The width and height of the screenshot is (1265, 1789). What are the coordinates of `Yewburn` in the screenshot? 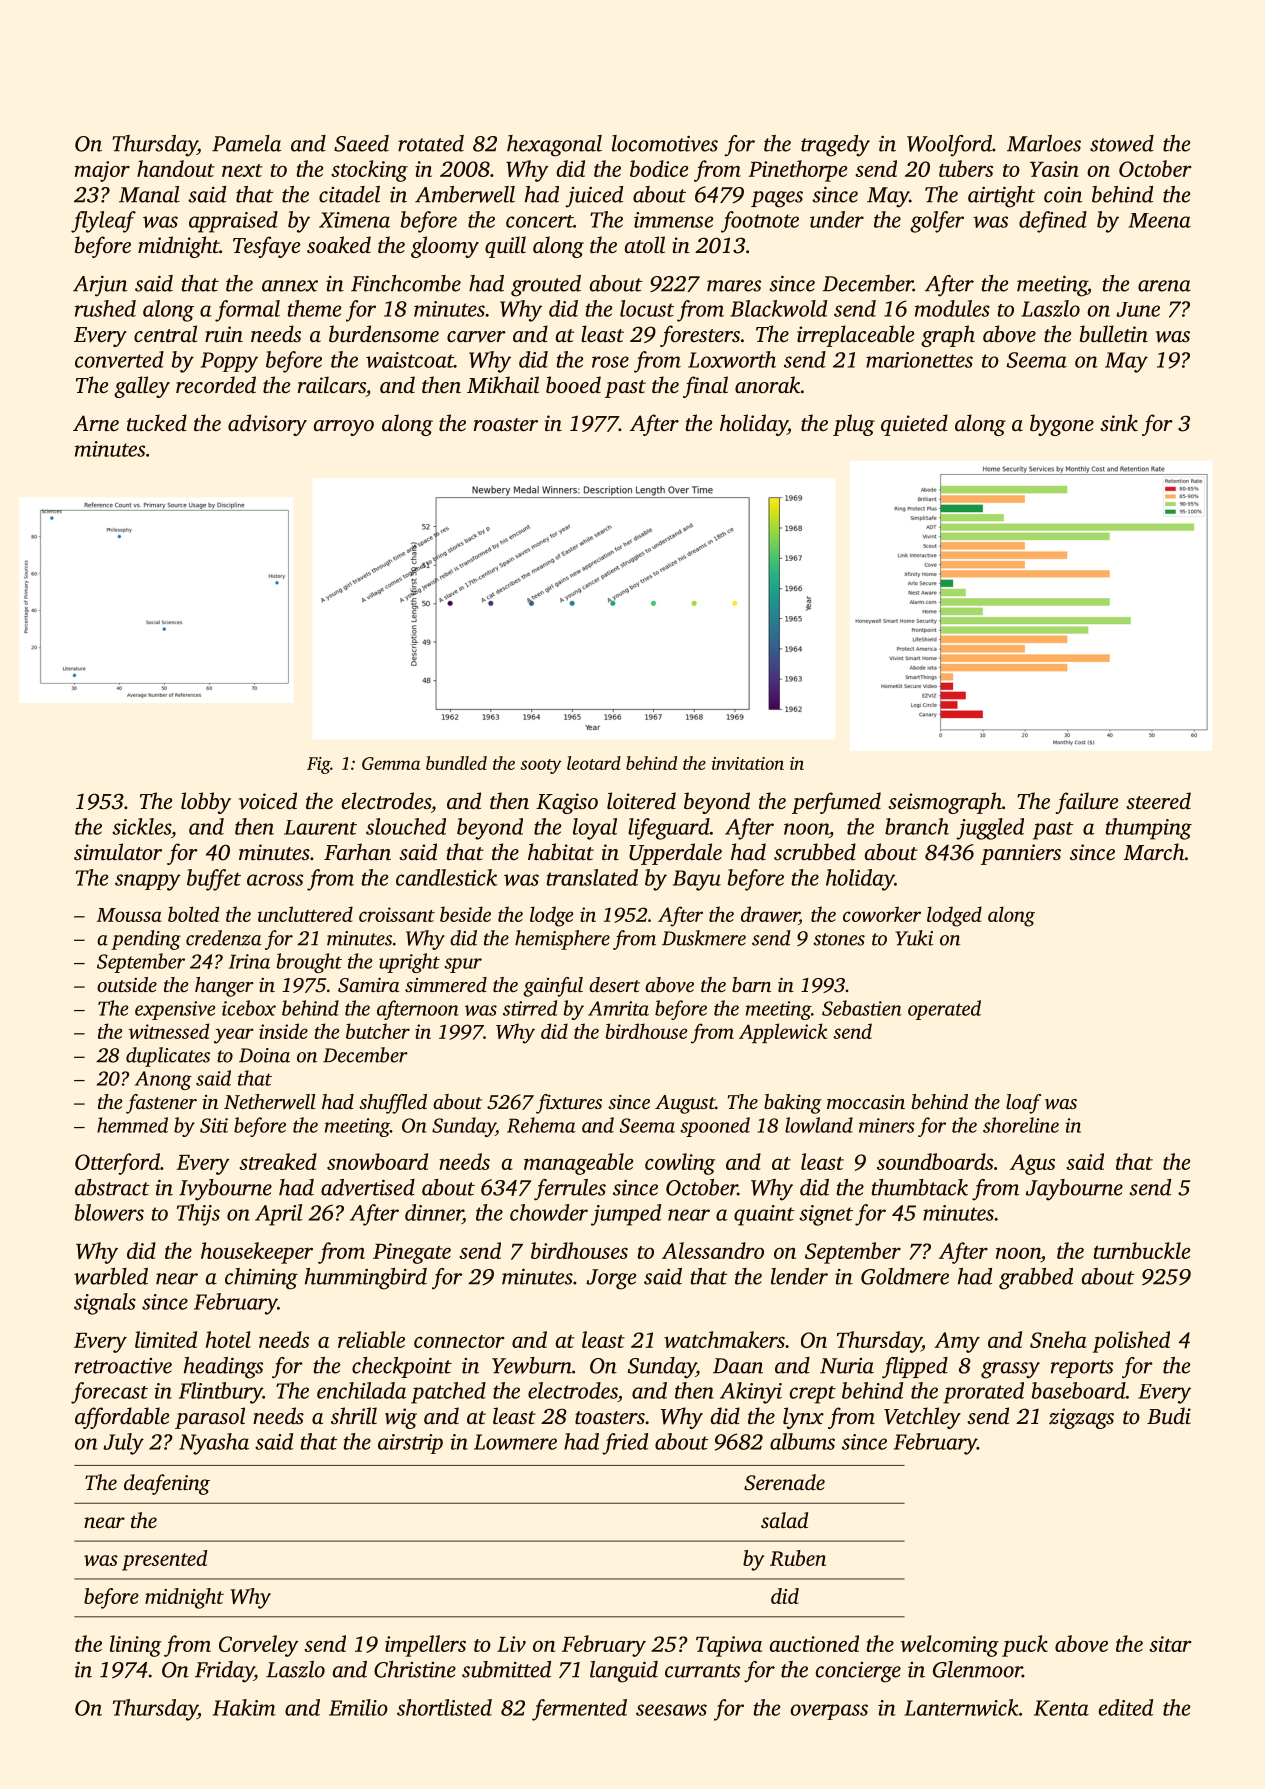 It's located at (532, 1365).
